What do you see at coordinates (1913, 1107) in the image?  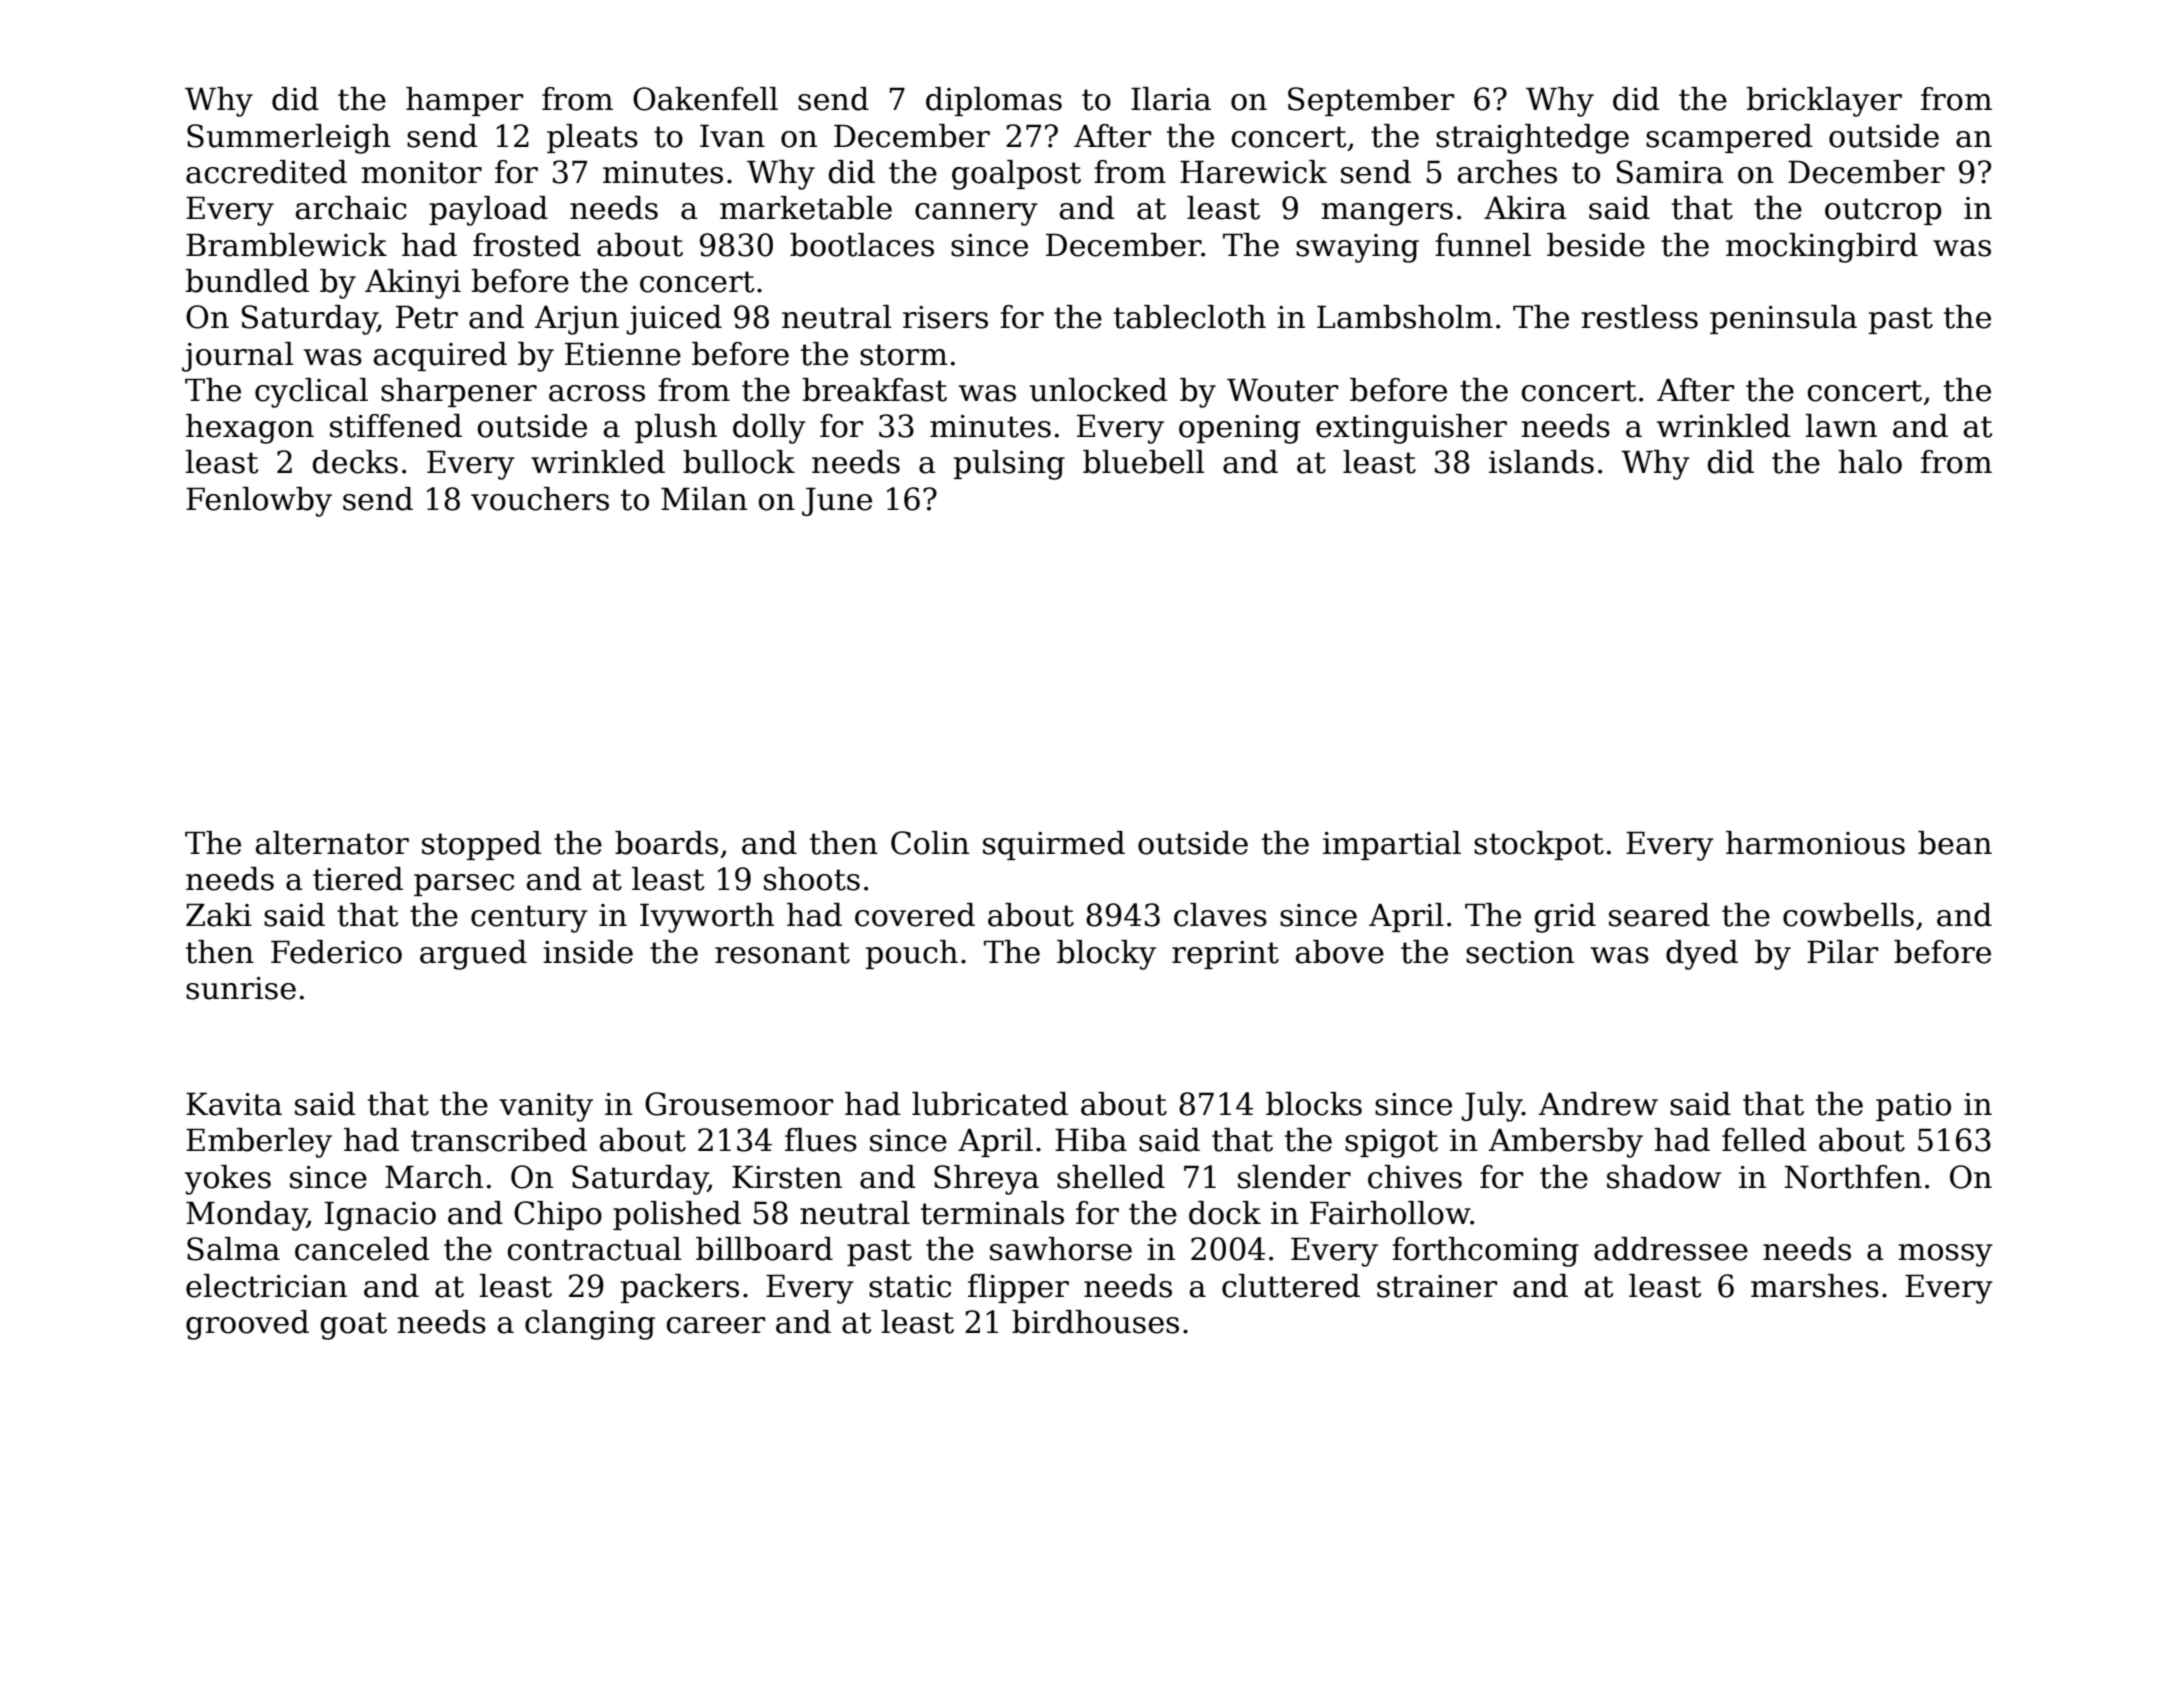 I see `patio` at bounding box center [1913, 1107].
